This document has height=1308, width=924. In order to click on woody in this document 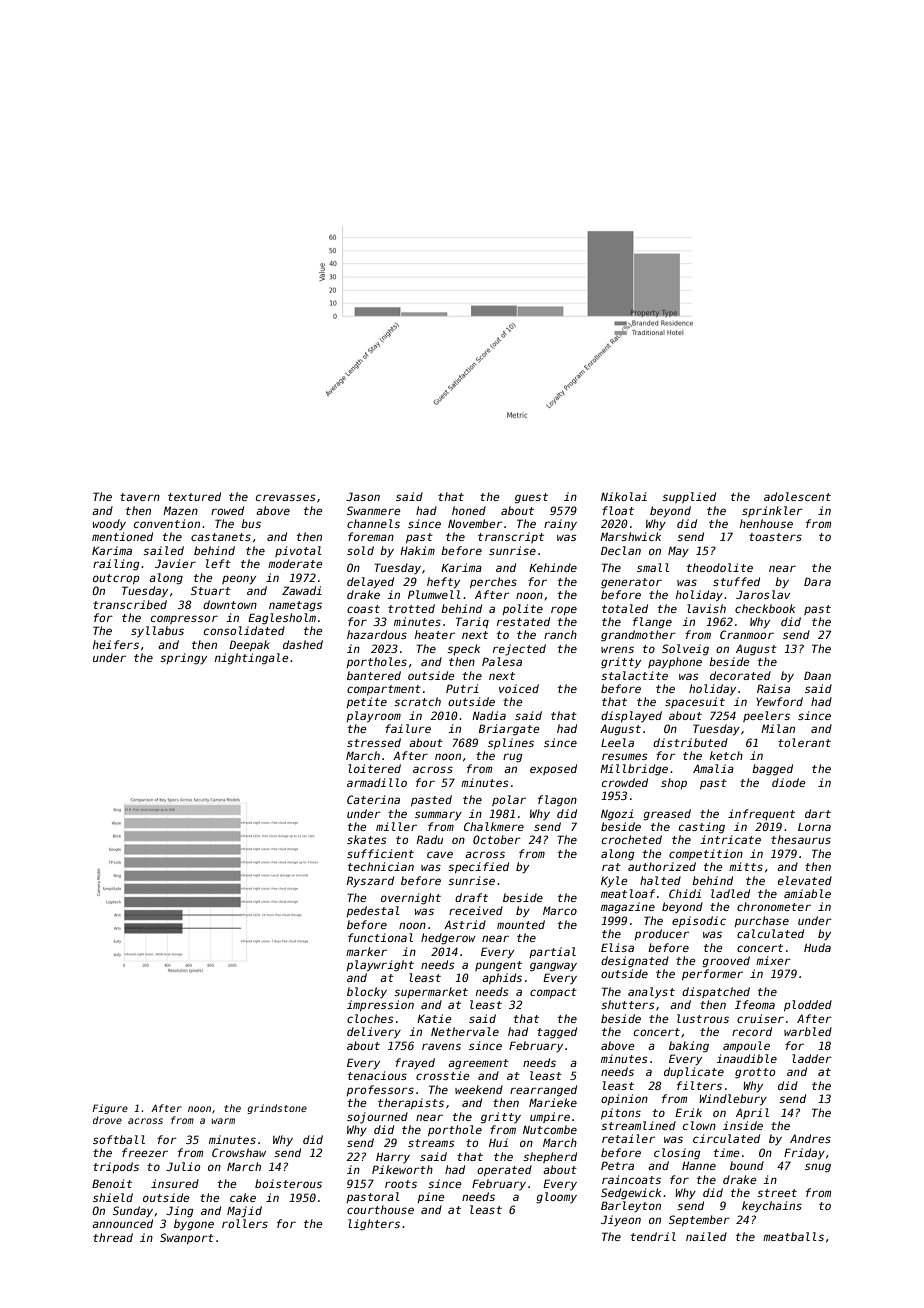, I will do `click(109, 524)`.
